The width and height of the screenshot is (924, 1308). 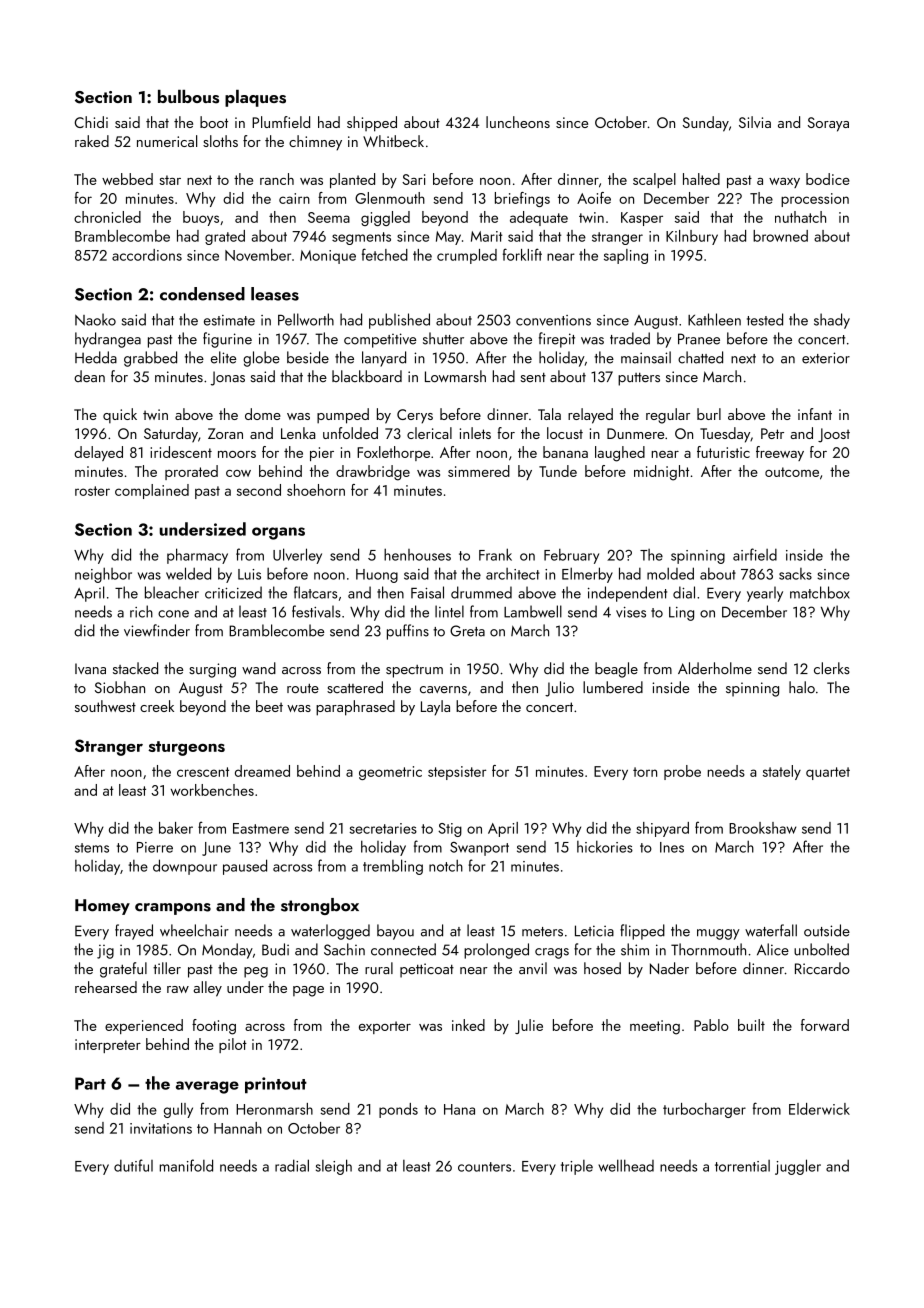 What do you see at coordinates (518, 122) in the screenshot?
I see `luncheons` at bounding box center [518, 122].
